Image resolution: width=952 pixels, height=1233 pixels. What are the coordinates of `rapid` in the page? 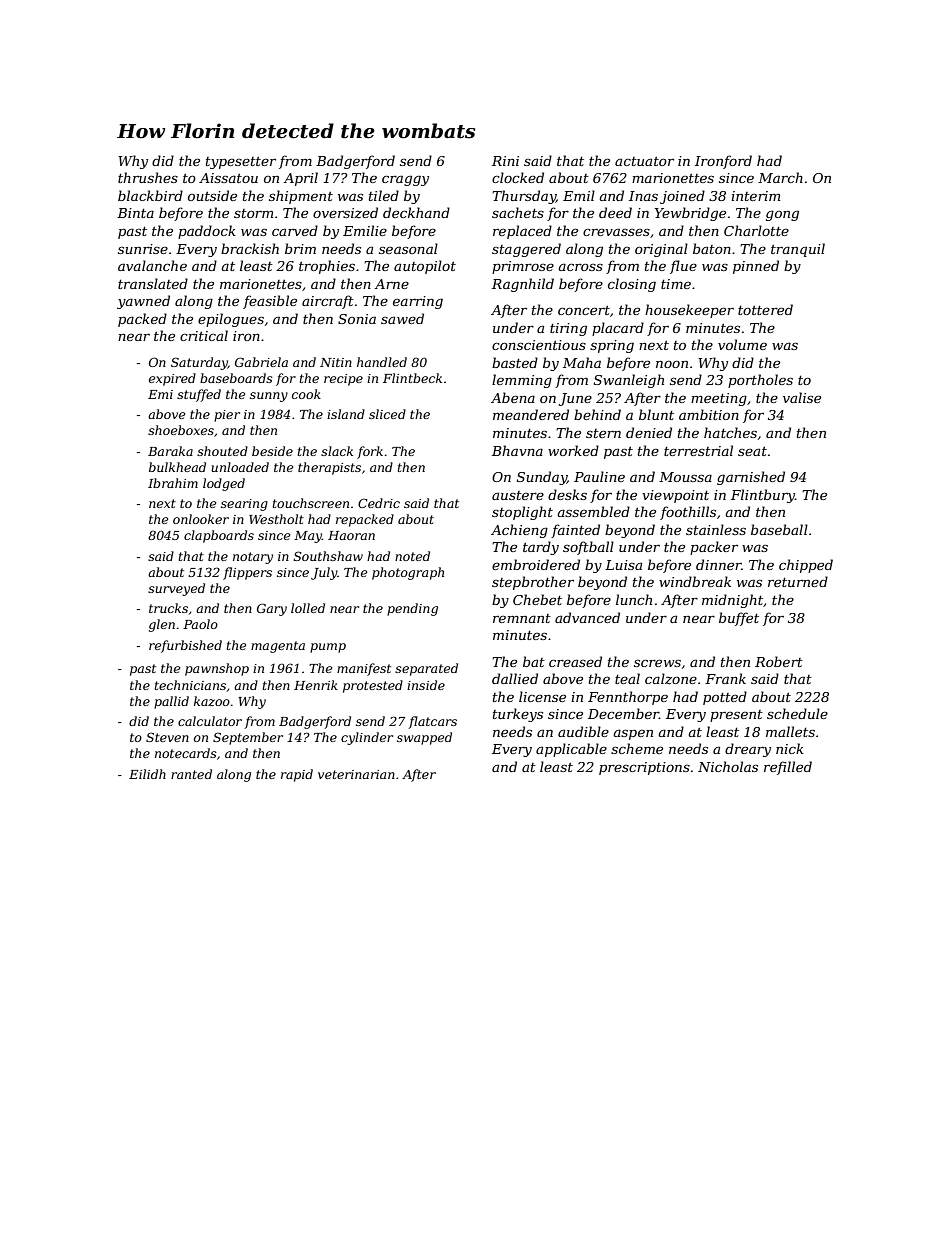 It's located at (297, 775).
